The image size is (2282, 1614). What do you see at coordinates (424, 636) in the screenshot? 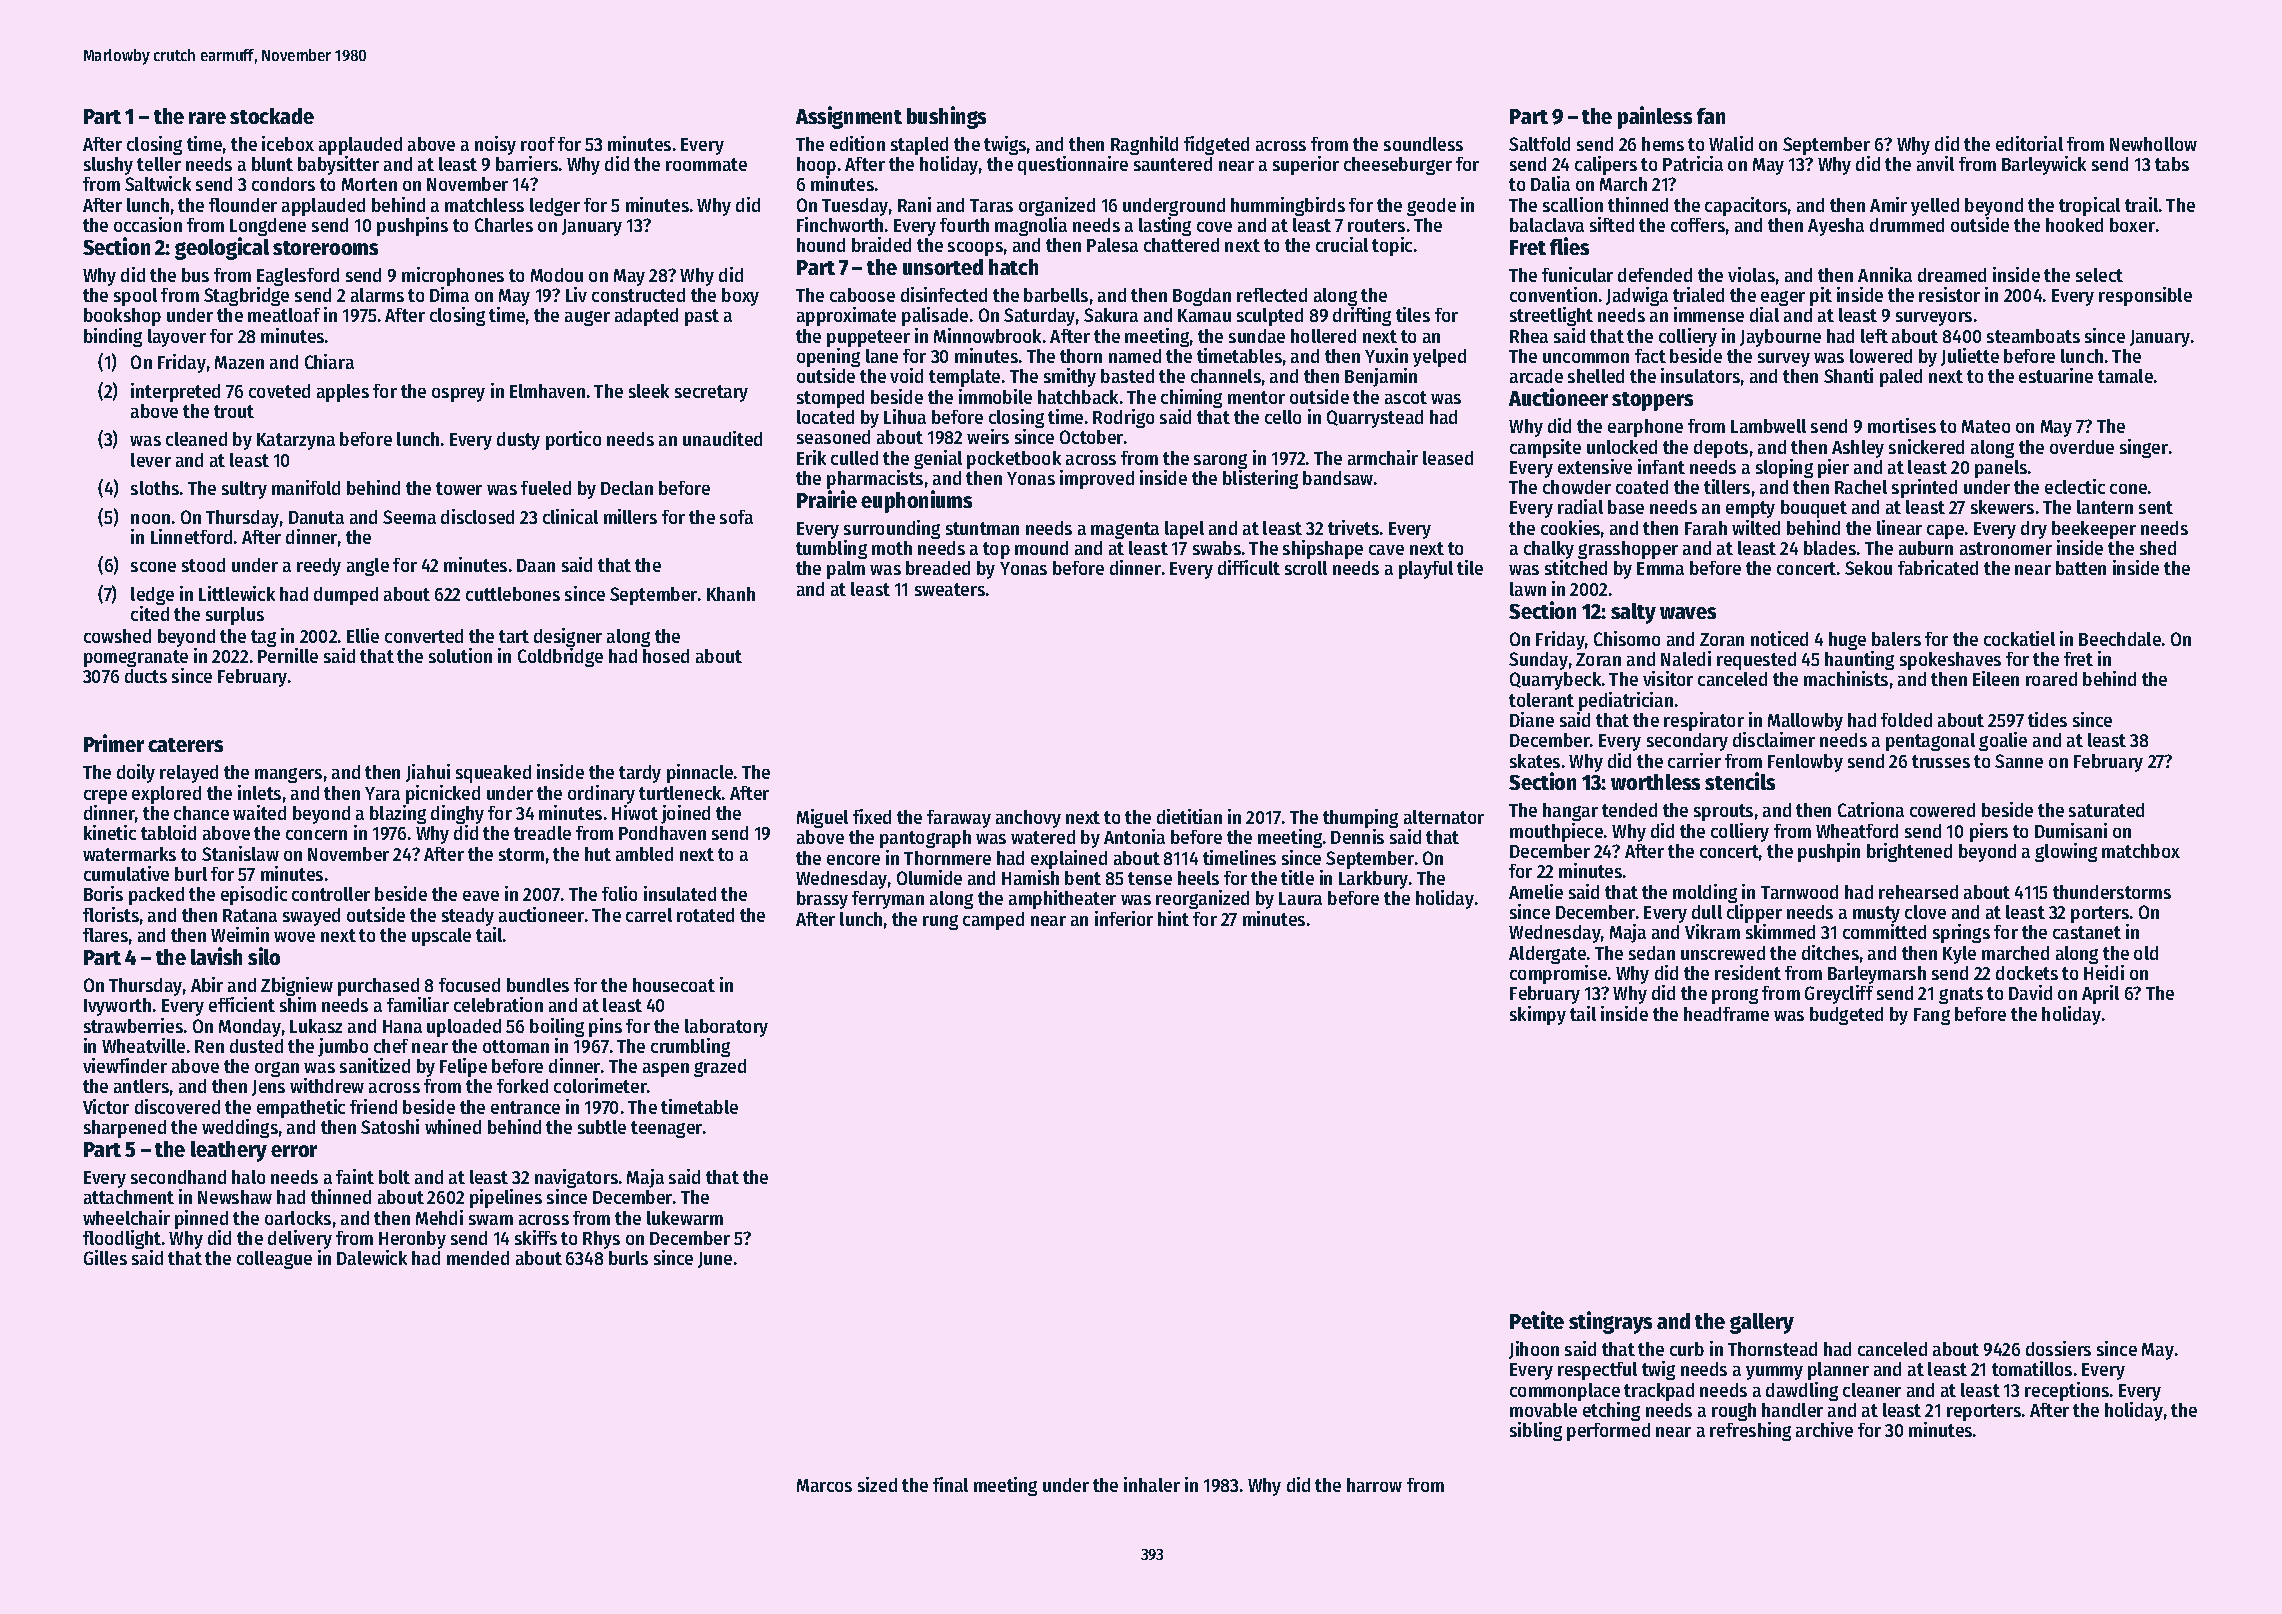
I see `converted` at bounding box center [424, 636].
